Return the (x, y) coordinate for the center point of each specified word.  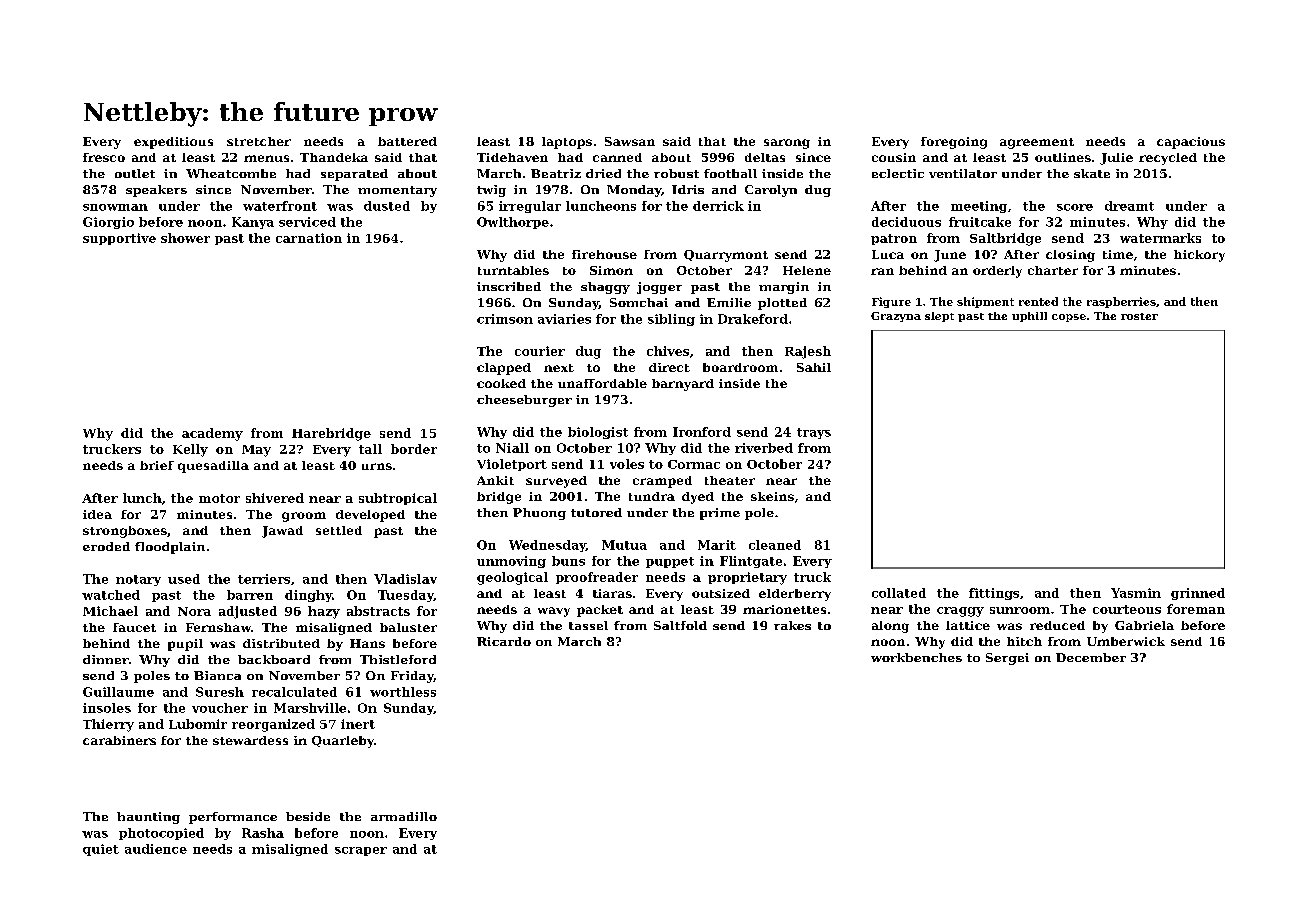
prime (720, 514)
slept (939, 317)
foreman (1196, 609)
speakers (156, 191)
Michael (110, 611)
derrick (718, 206)
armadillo (404, 816)
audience (156, 849)
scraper (361, 851)
